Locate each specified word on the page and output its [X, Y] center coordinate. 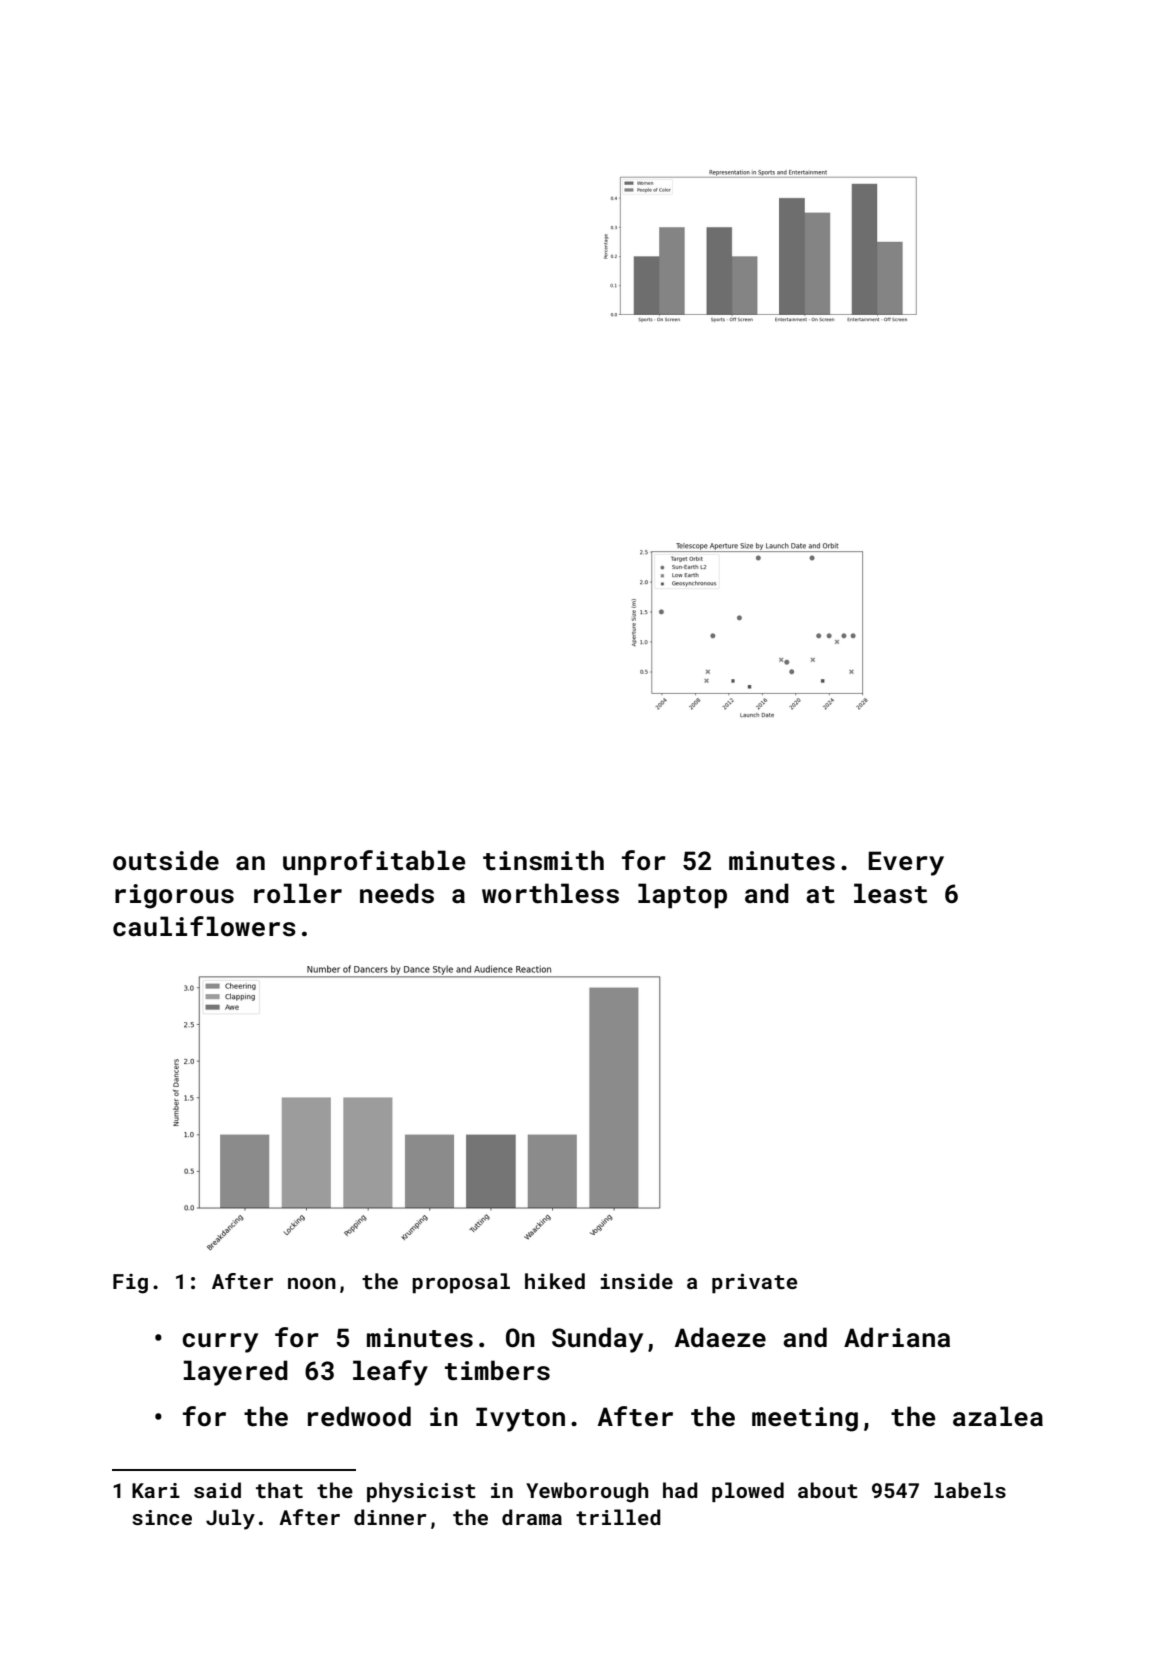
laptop [682, 895]
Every [906, 863]
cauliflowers [204, 926]
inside [637, 1281]
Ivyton [520, 1419]
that [279, 1490]
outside [166, 860]
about [828, 1490]
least [890, 893]
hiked [555, 1281]
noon [312, 1283]
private [754, 1283]
